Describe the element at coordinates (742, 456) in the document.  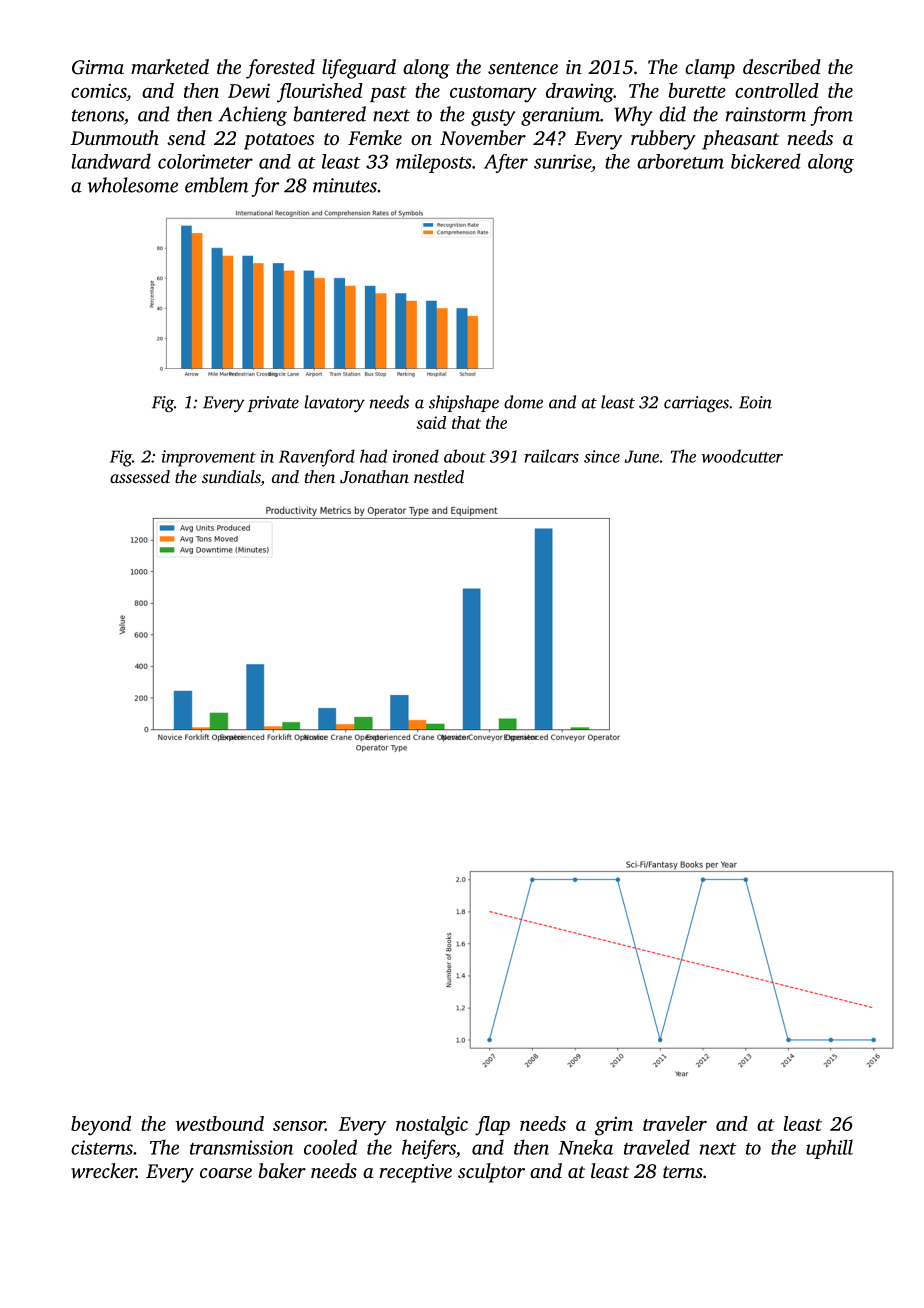
I see `woodcutter` at that location.
